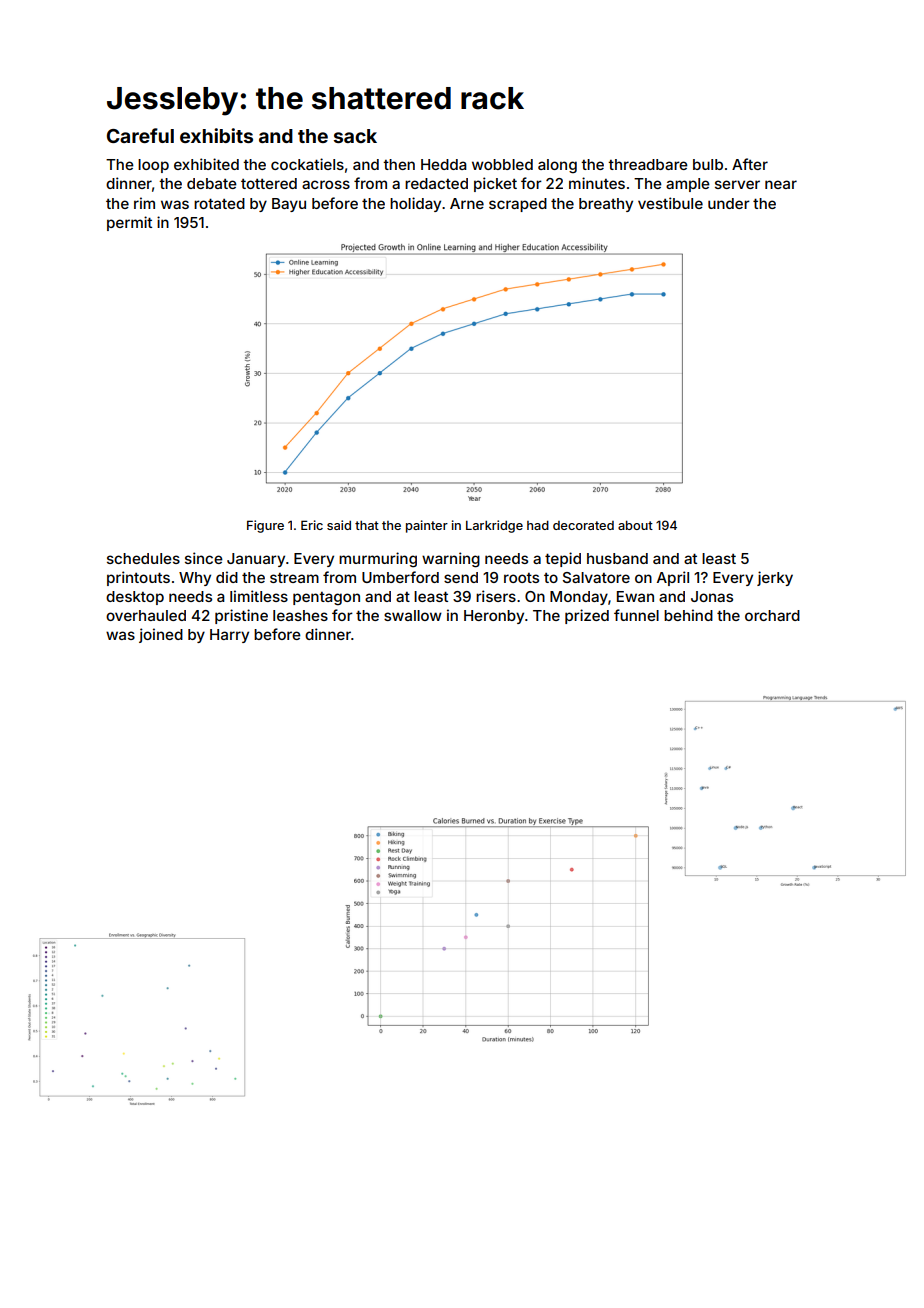  Describe the element at coordinates (606, 205) in the document. I see `breathy` at that location.
